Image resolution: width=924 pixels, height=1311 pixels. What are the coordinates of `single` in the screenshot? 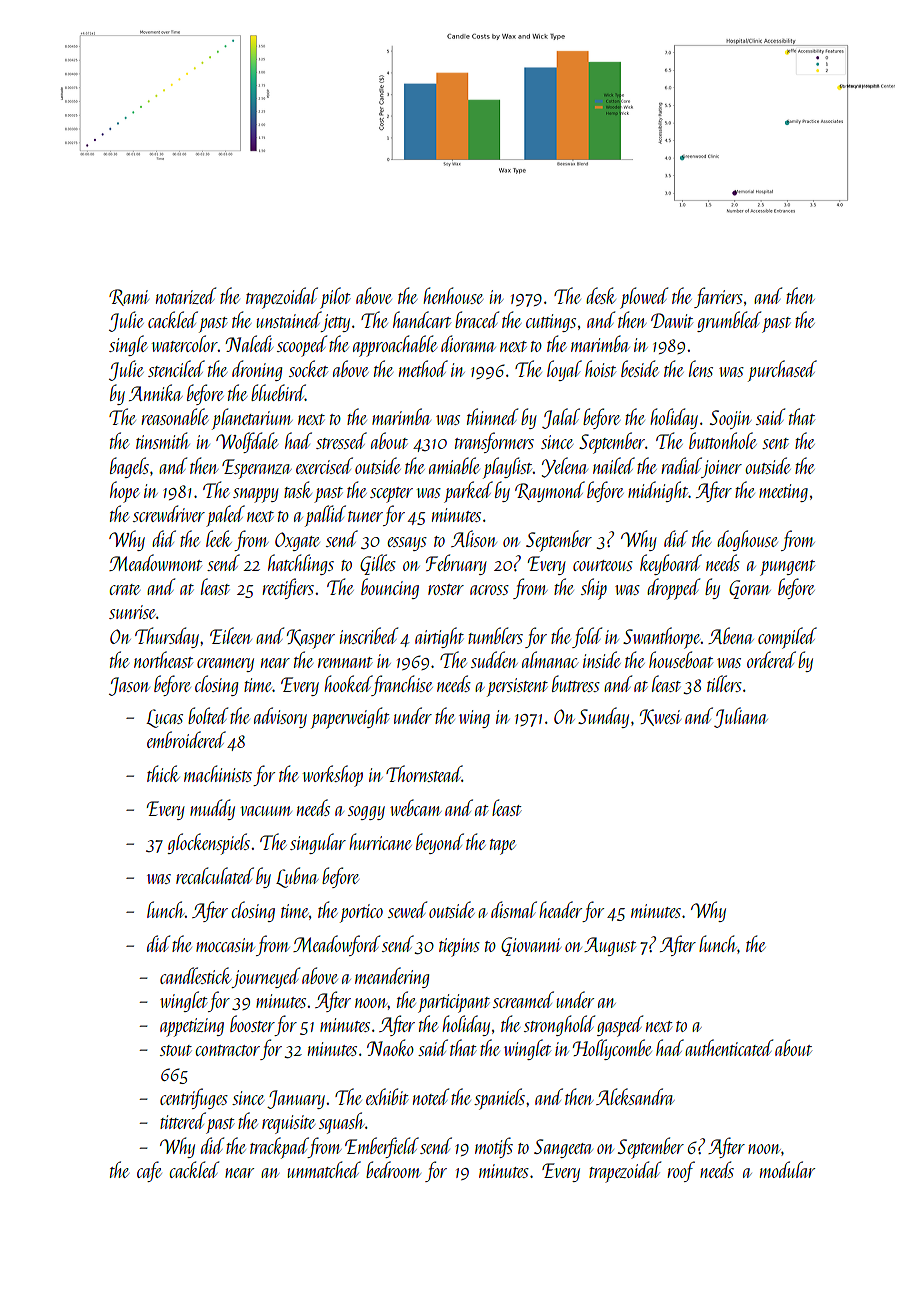 It's located at (128, 345).
